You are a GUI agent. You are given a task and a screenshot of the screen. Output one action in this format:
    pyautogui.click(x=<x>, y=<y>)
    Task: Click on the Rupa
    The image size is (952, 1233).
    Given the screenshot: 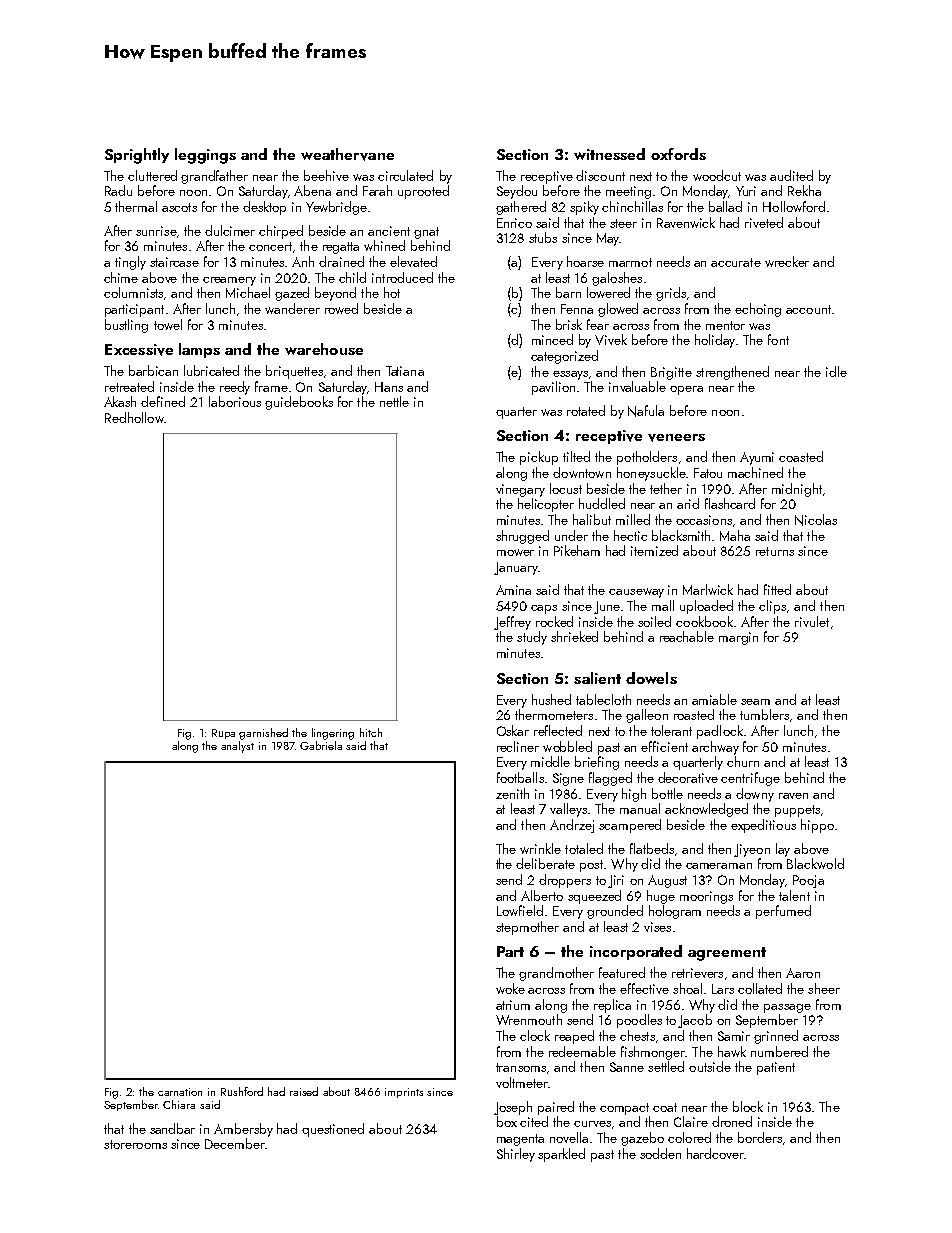 What is the action you would take?
    pyautogui.click(x=223, y=734)
